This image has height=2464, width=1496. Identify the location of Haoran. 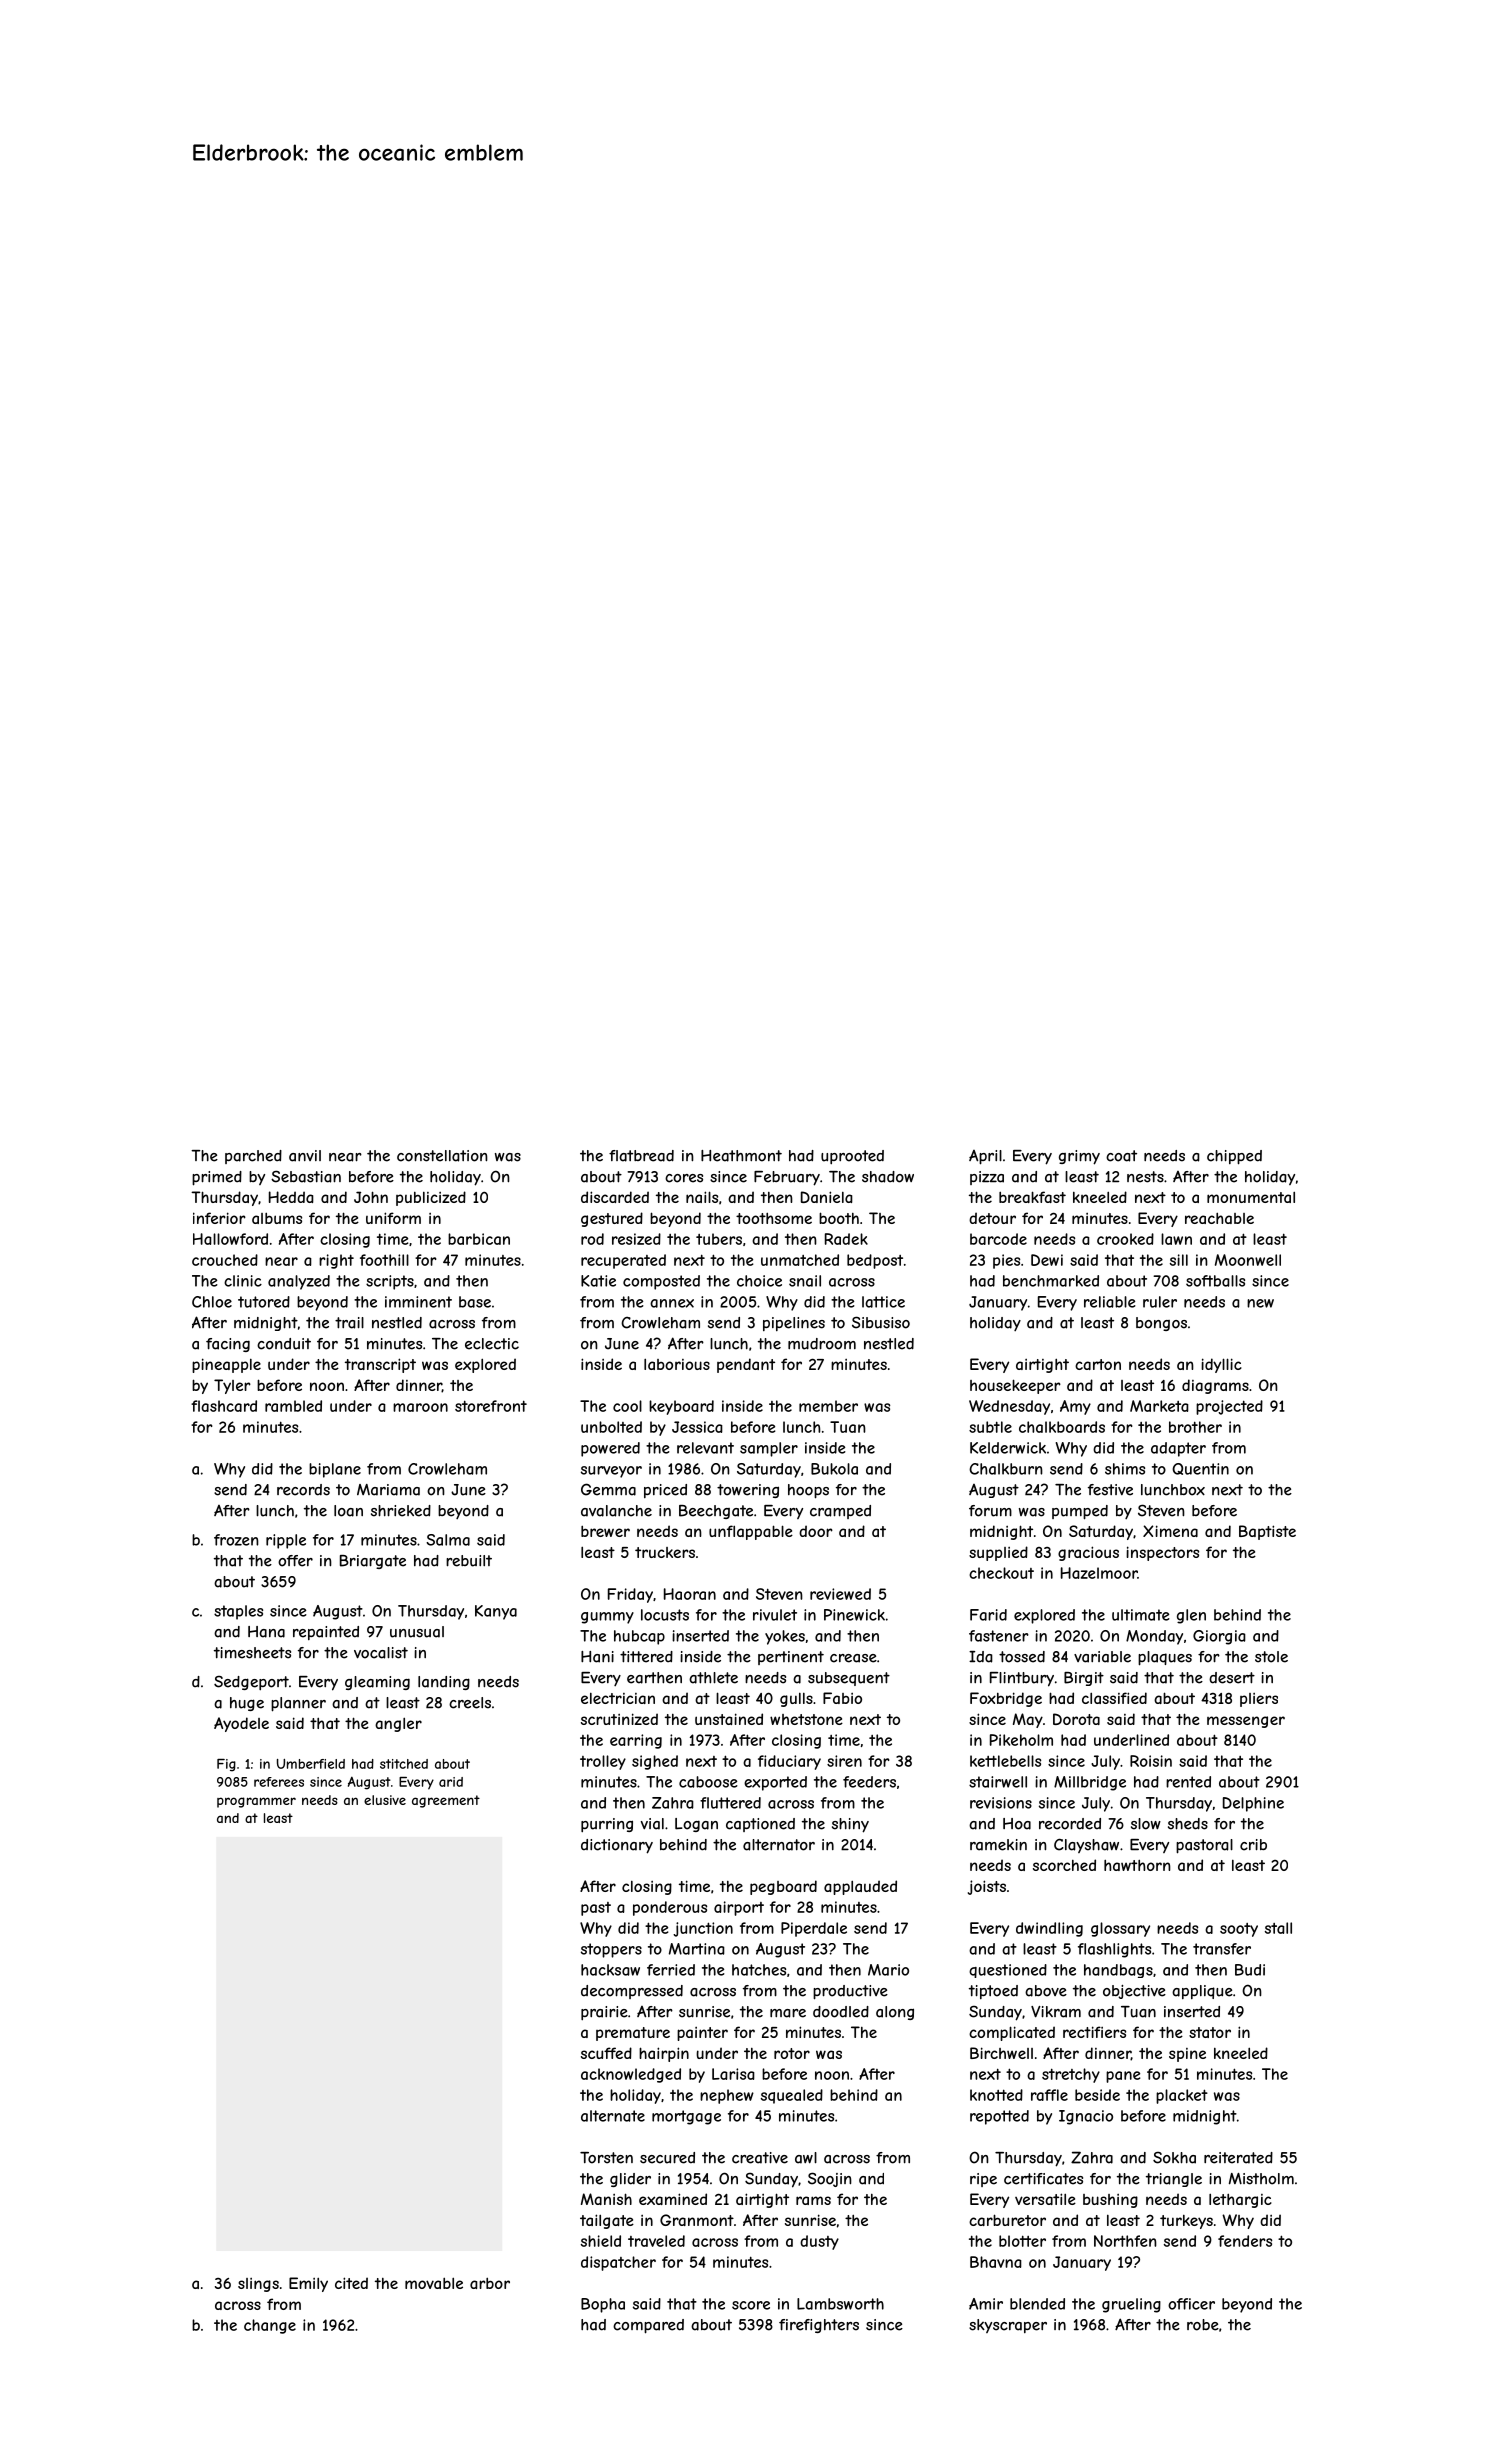
(690, 1594).
